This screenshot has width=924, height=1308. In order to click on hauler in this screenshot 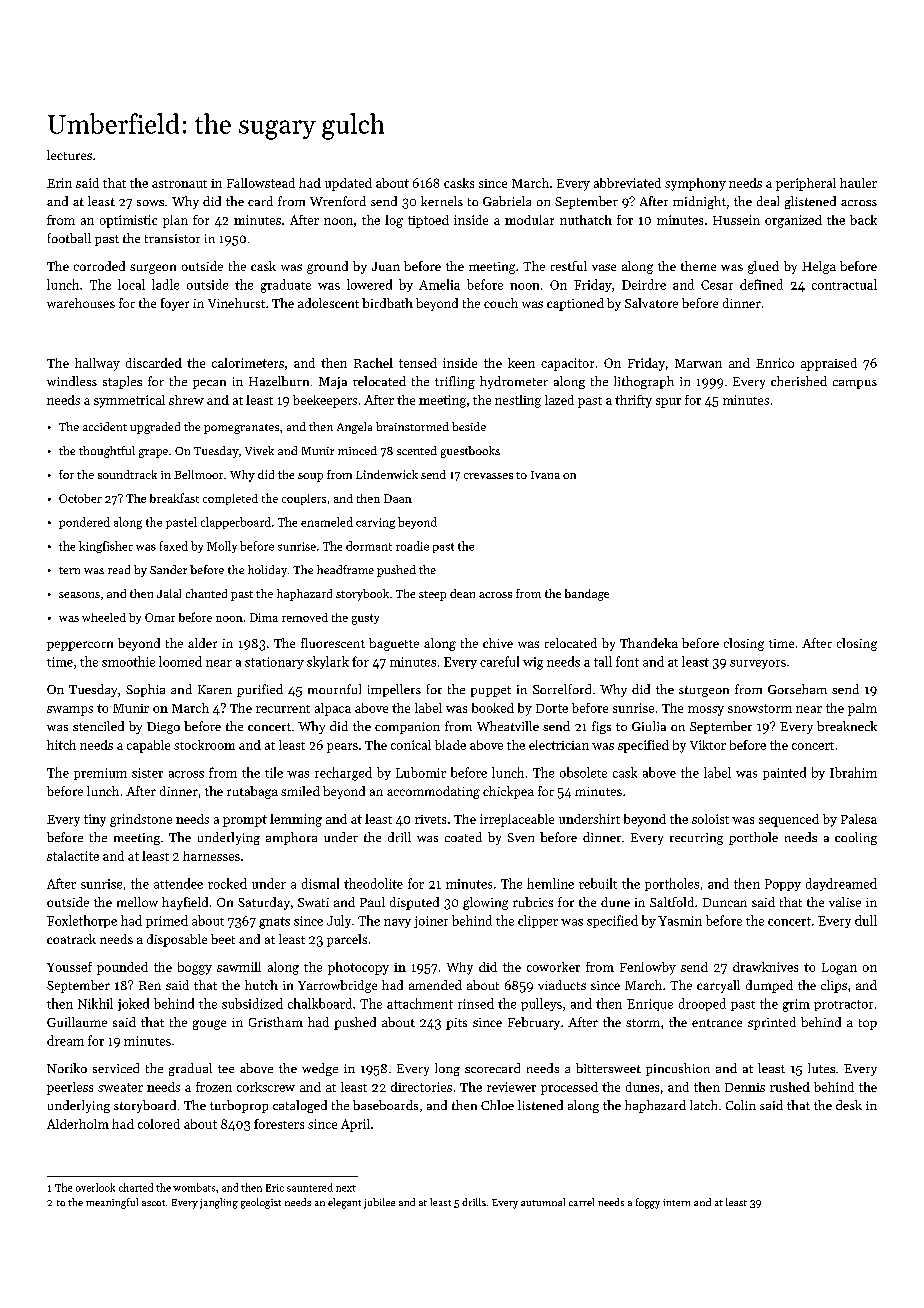, I will do `click(858, 183)`.
